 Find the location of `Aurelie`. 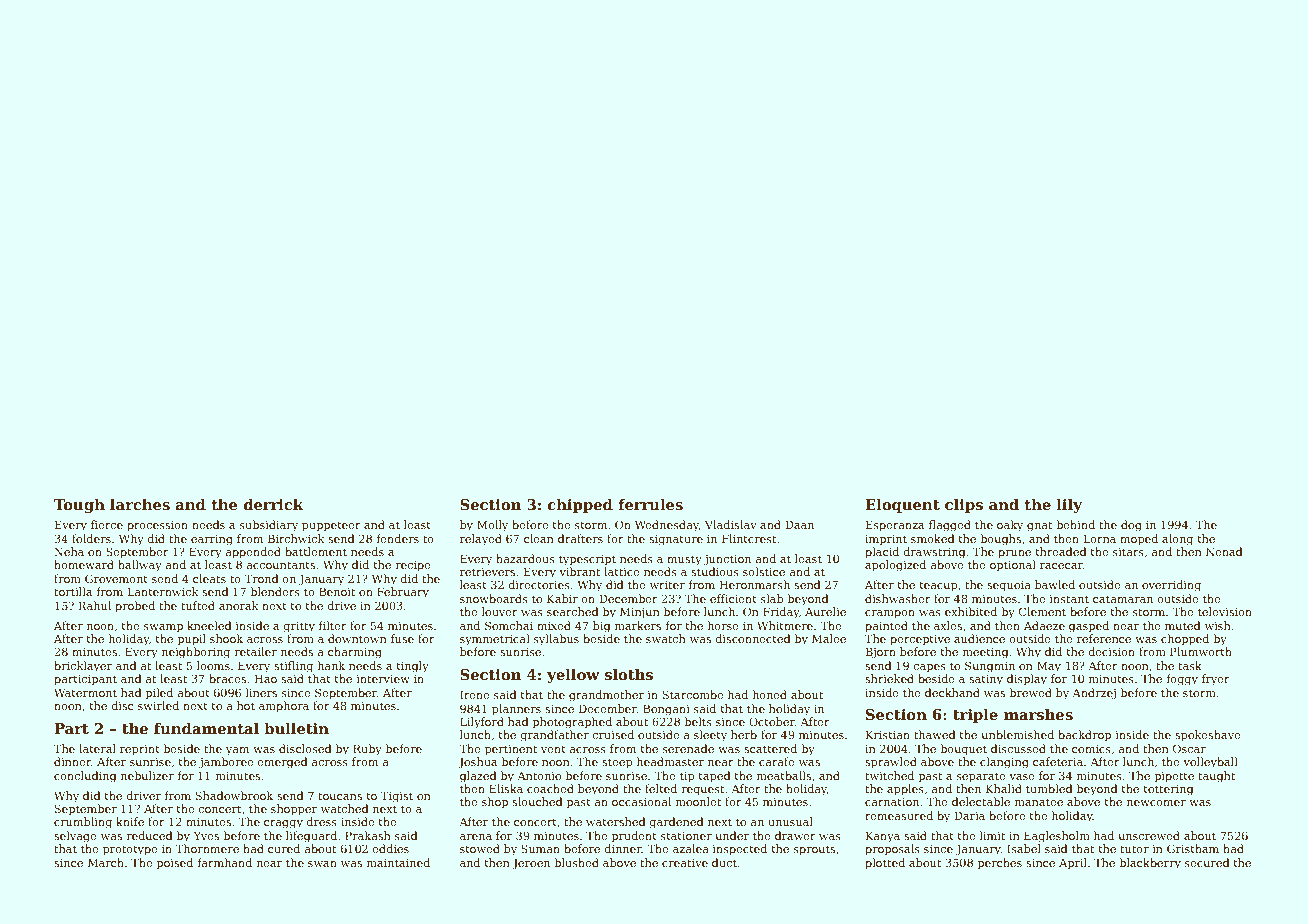

Aurelie is located at coordinates (825, 611).
